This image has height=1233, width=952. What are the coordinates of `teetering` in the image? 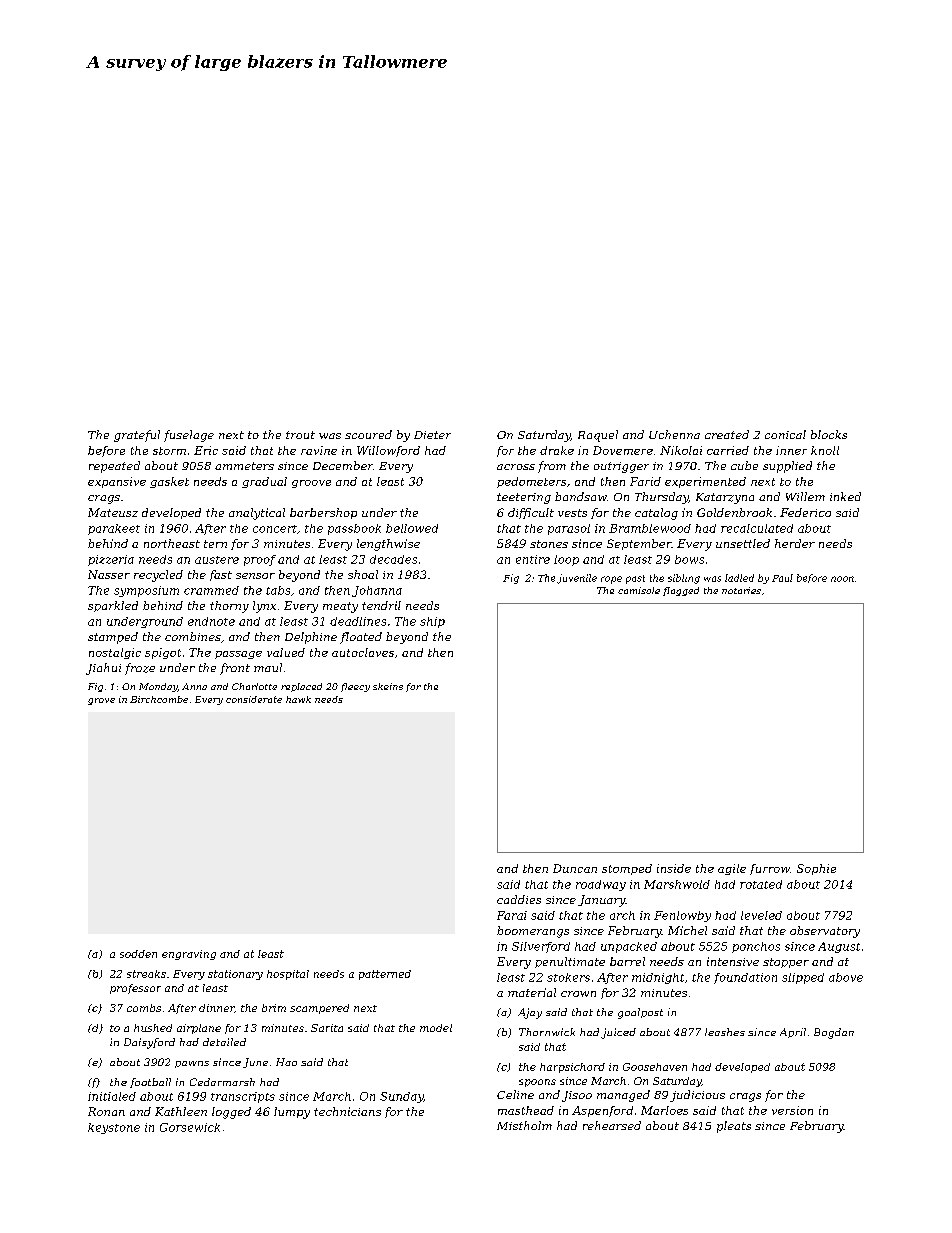 It's located at (524, 498).
